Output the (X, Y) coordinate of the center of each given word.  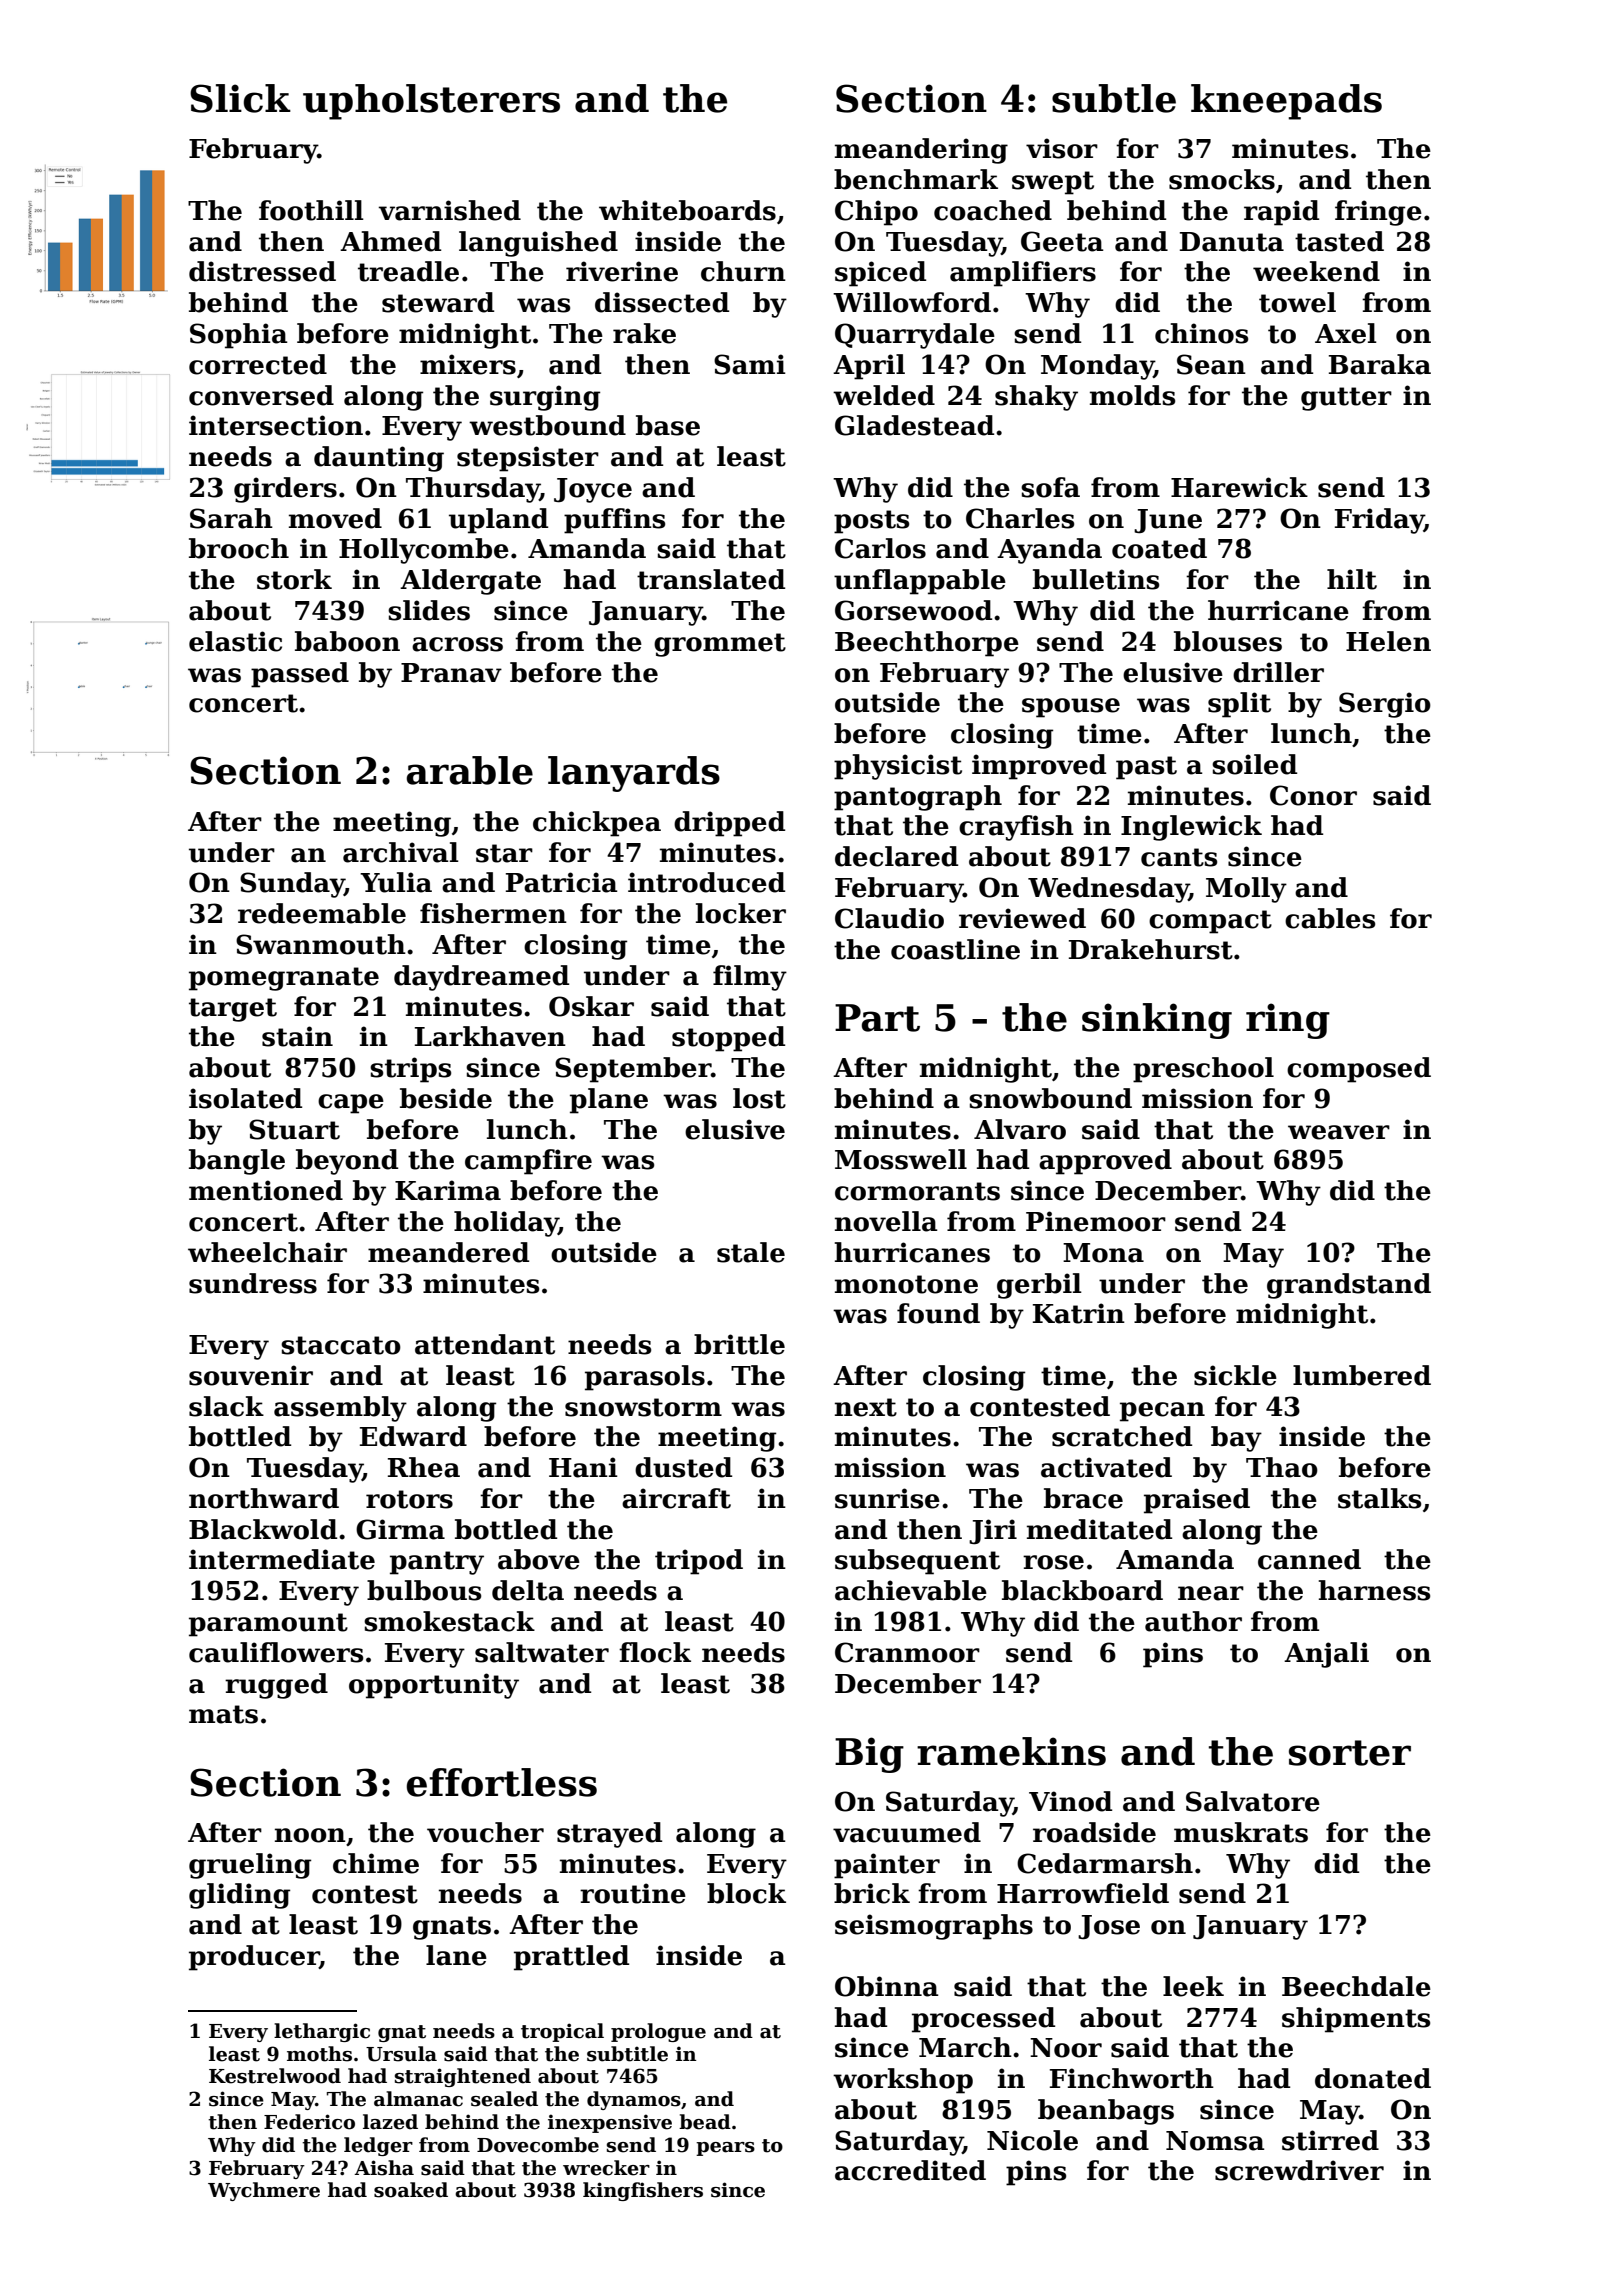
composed (1359, 1070)
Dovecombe (538, 2145)
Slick (240, 98)
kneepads (1286, 102)
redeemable (322, 913)
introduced (706, 882)
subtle (1114, 98)
